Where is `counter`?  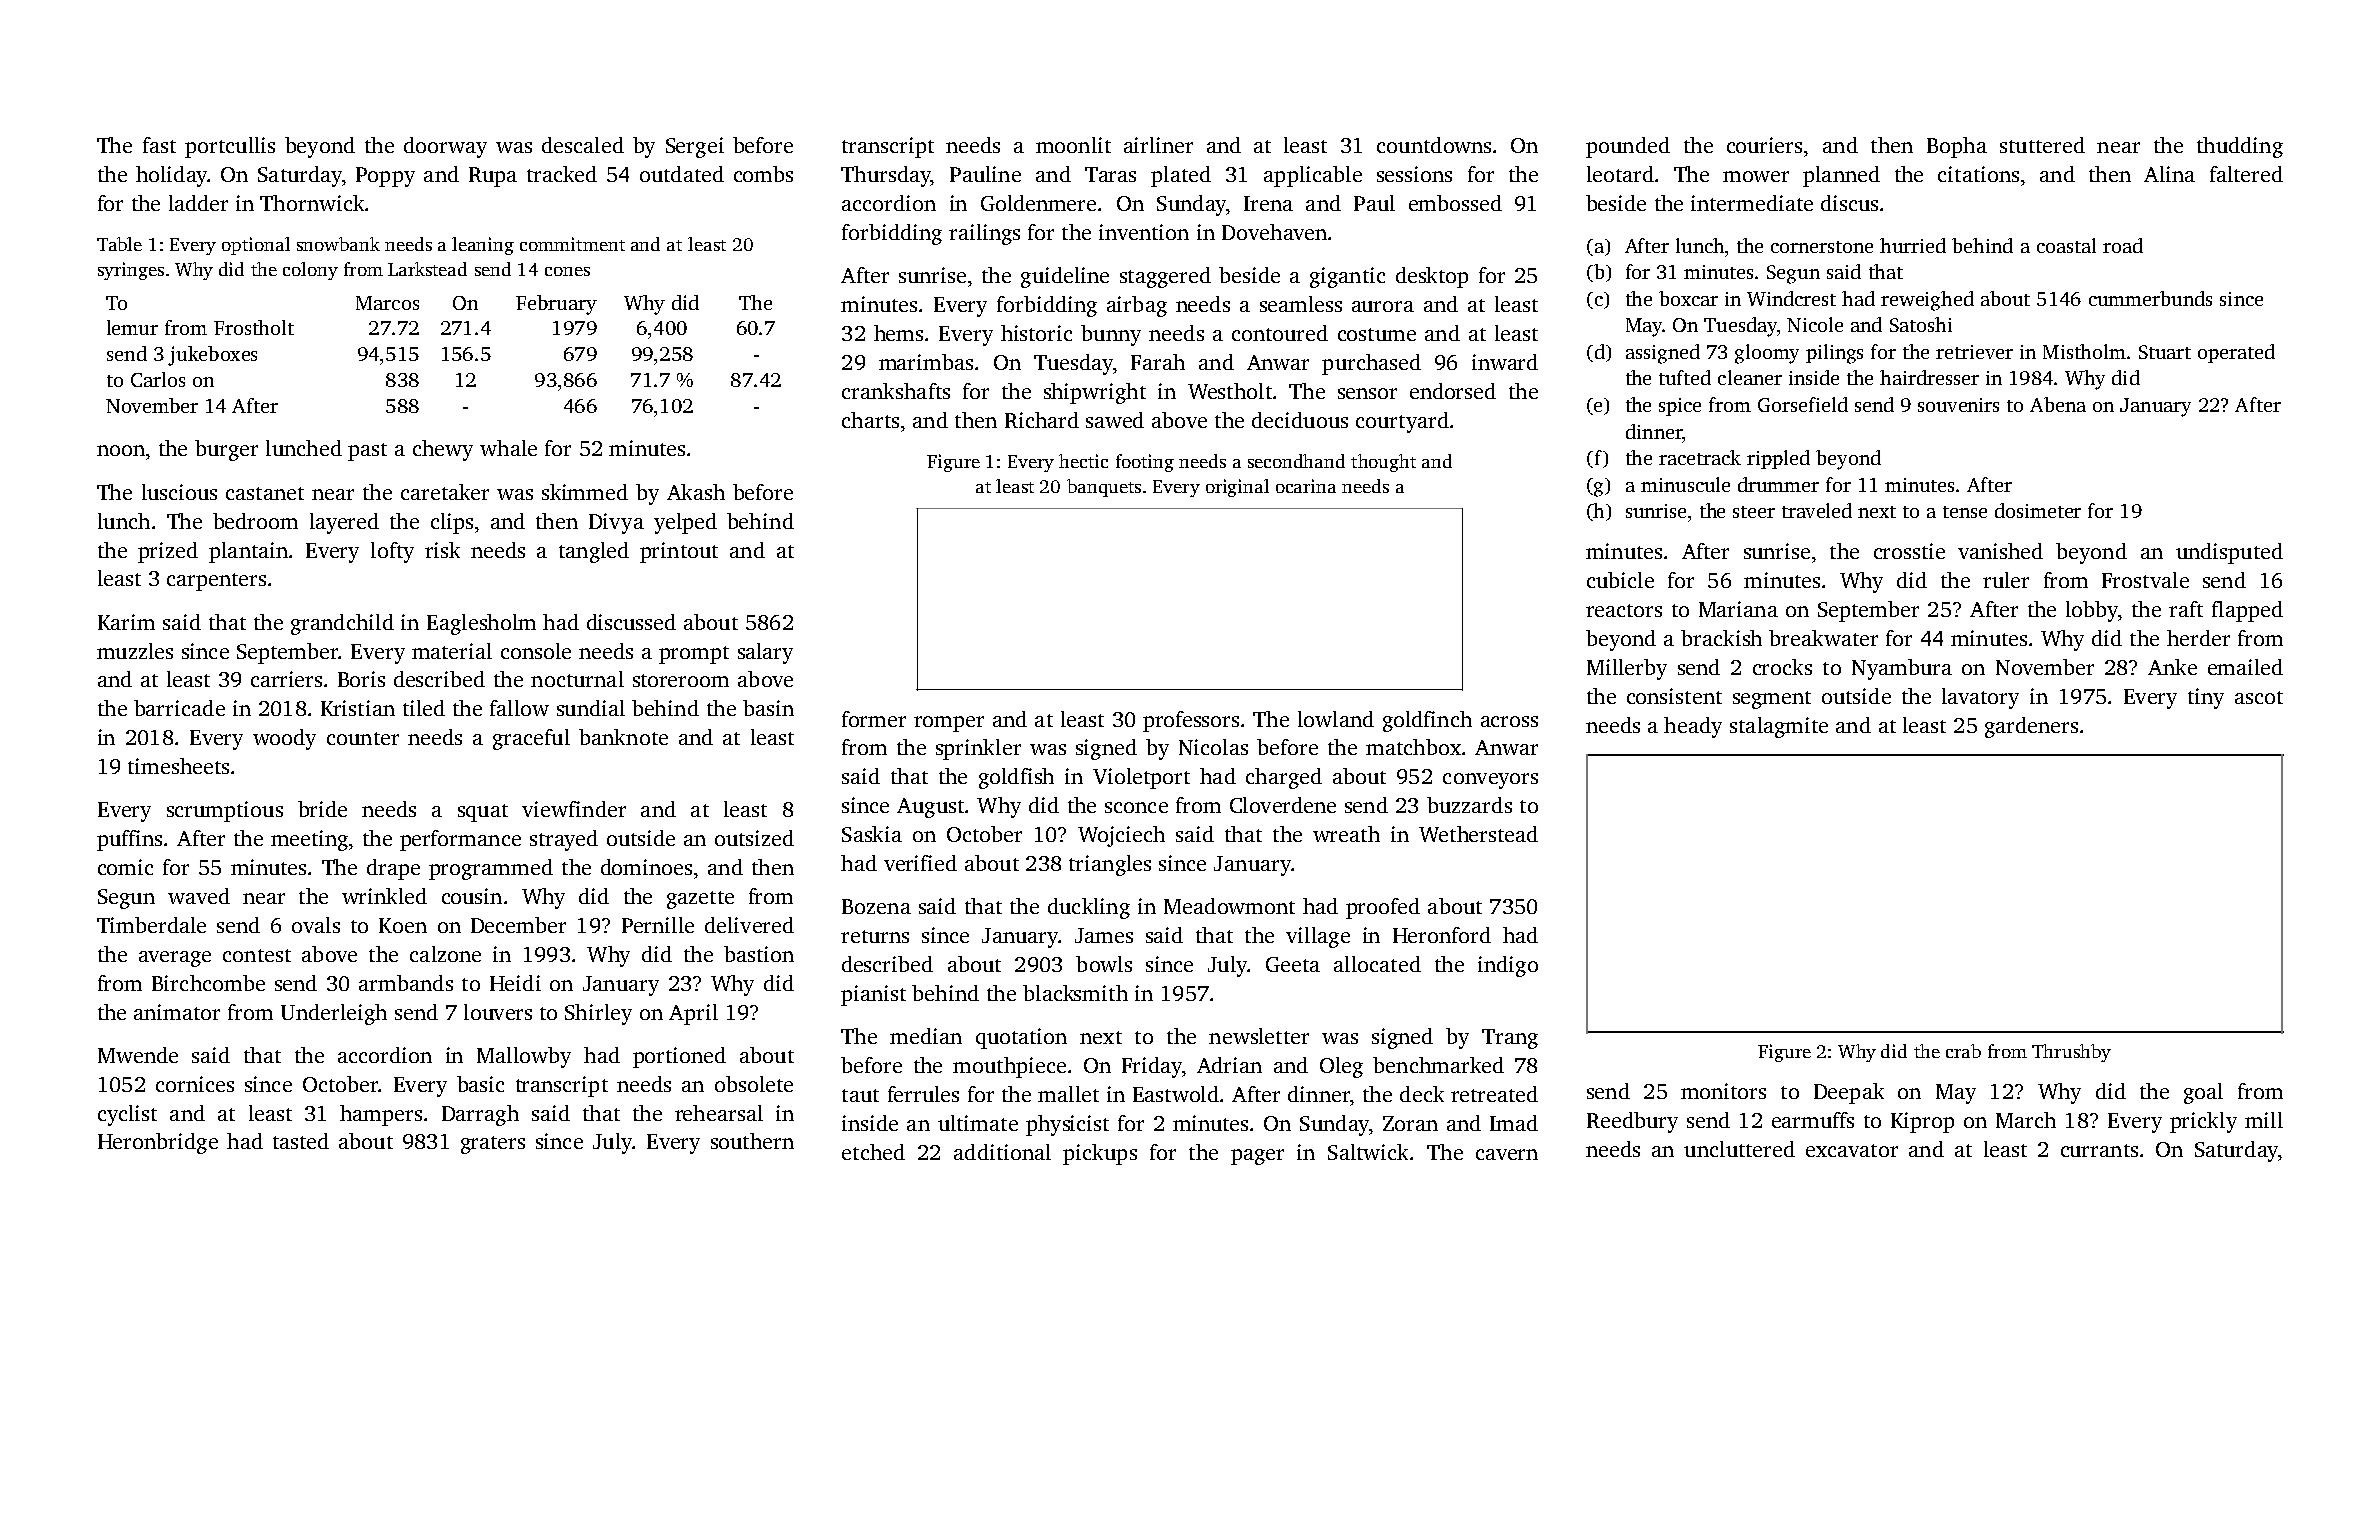
counter is located at coordinates (363, 738).
